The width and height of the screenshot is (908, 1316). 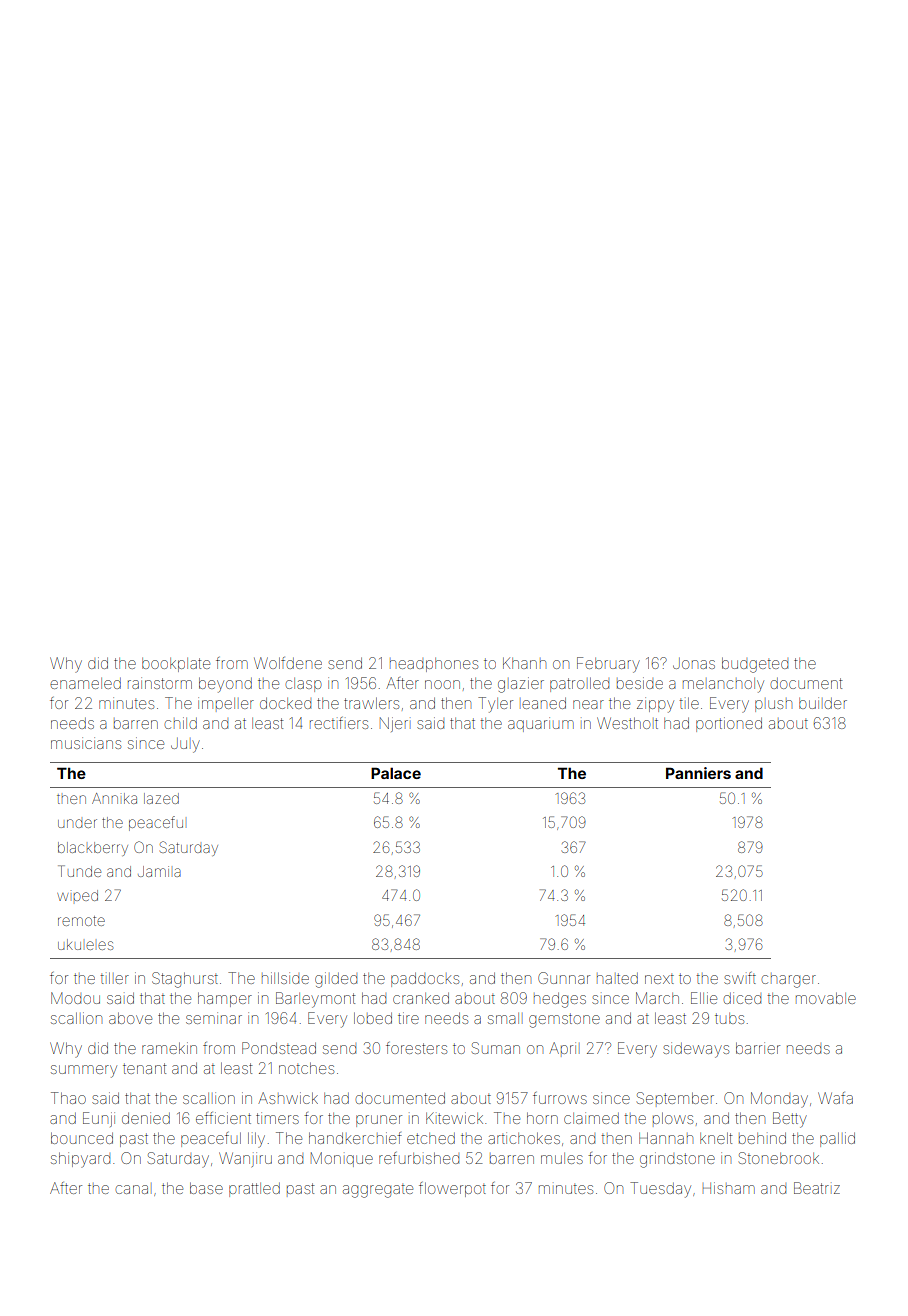 What do you see at coordinates (564, 978) in the screenshot?
I see `Gunnar` at bounding box center [564, 978].
